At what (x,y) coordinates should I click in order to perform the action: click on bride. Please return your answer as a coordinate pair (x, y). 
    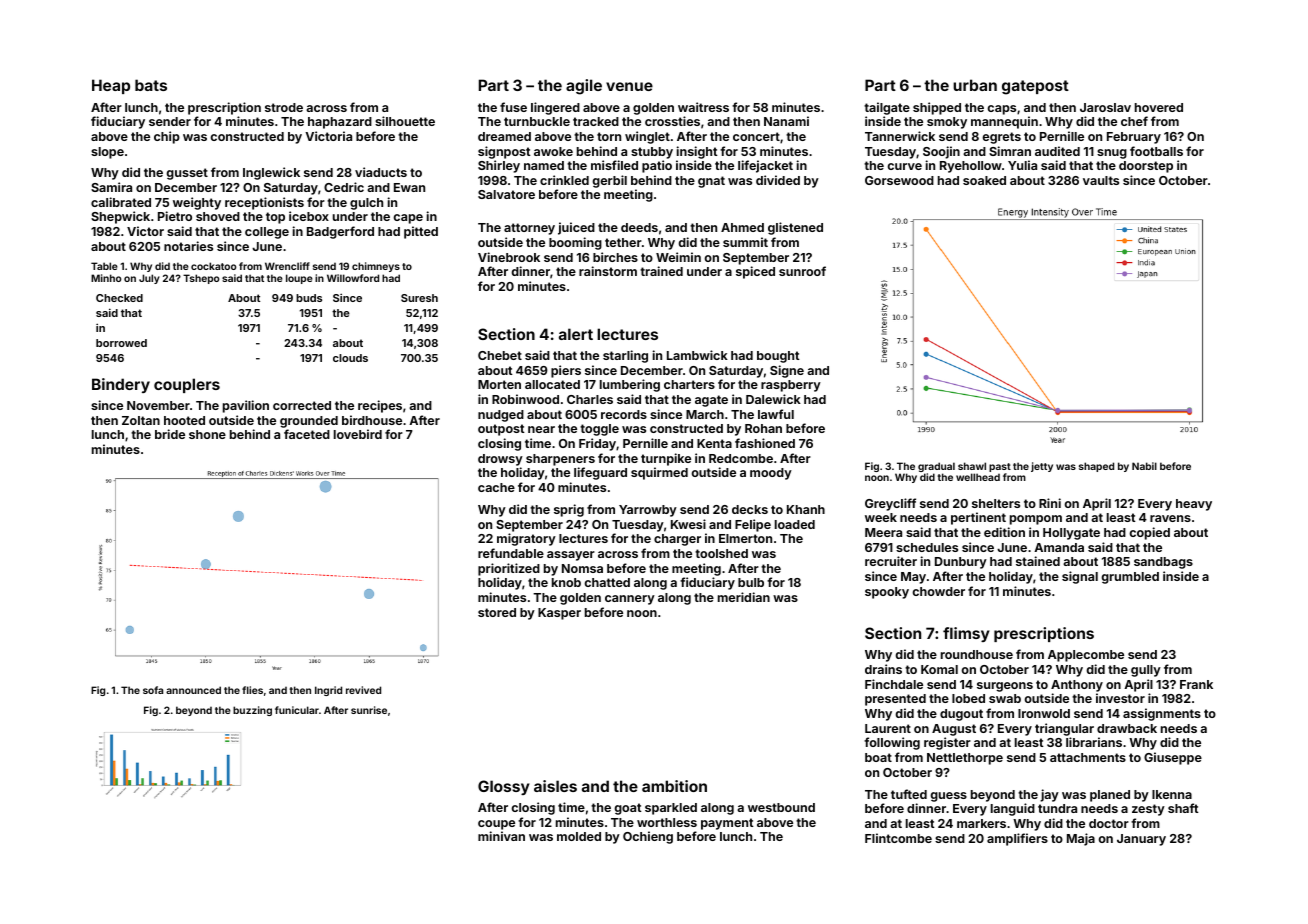
    Looking at the image, I should click on (170, 434).
